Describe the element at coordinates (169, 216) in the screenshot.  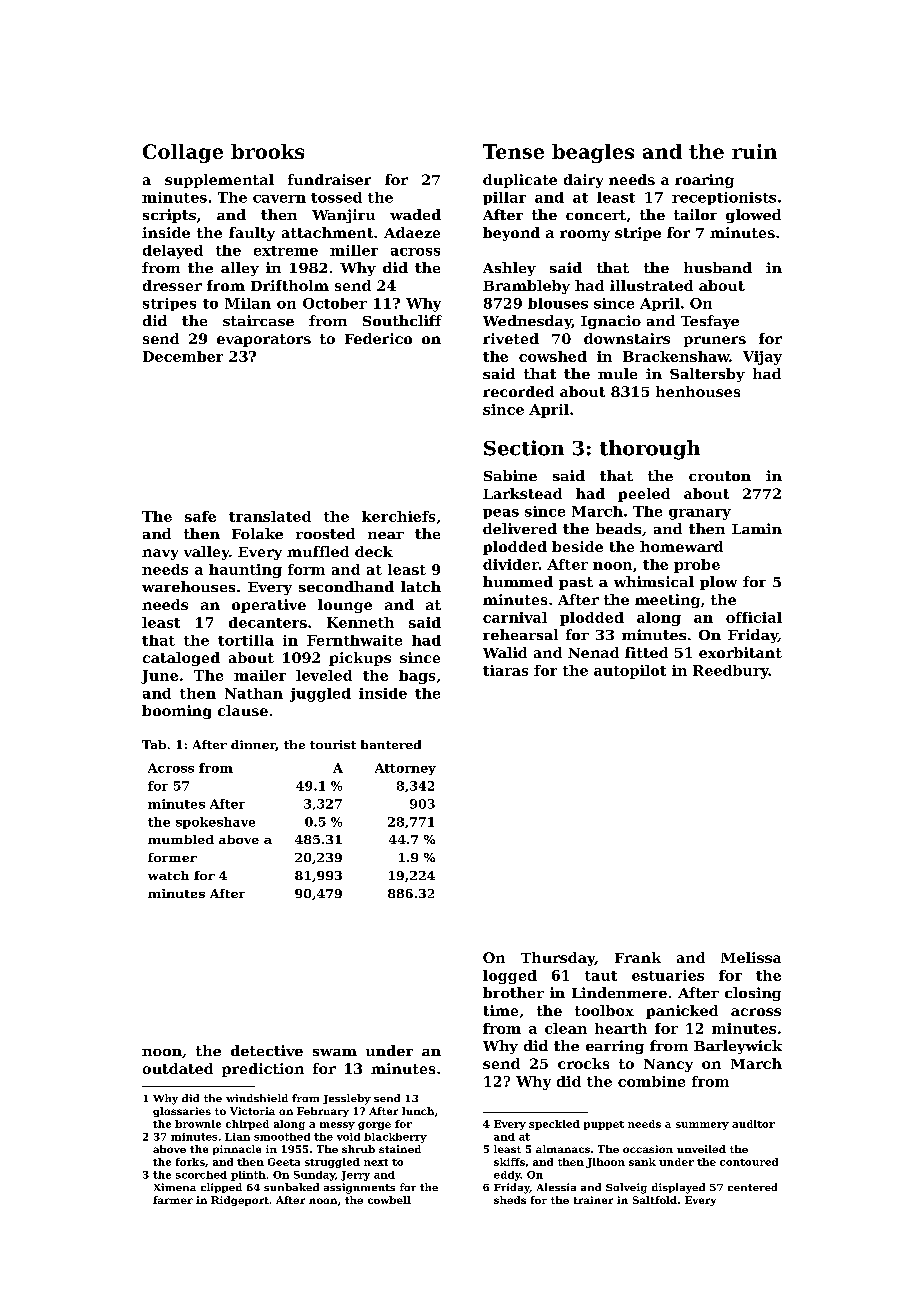
I see `scripts` at that location.
